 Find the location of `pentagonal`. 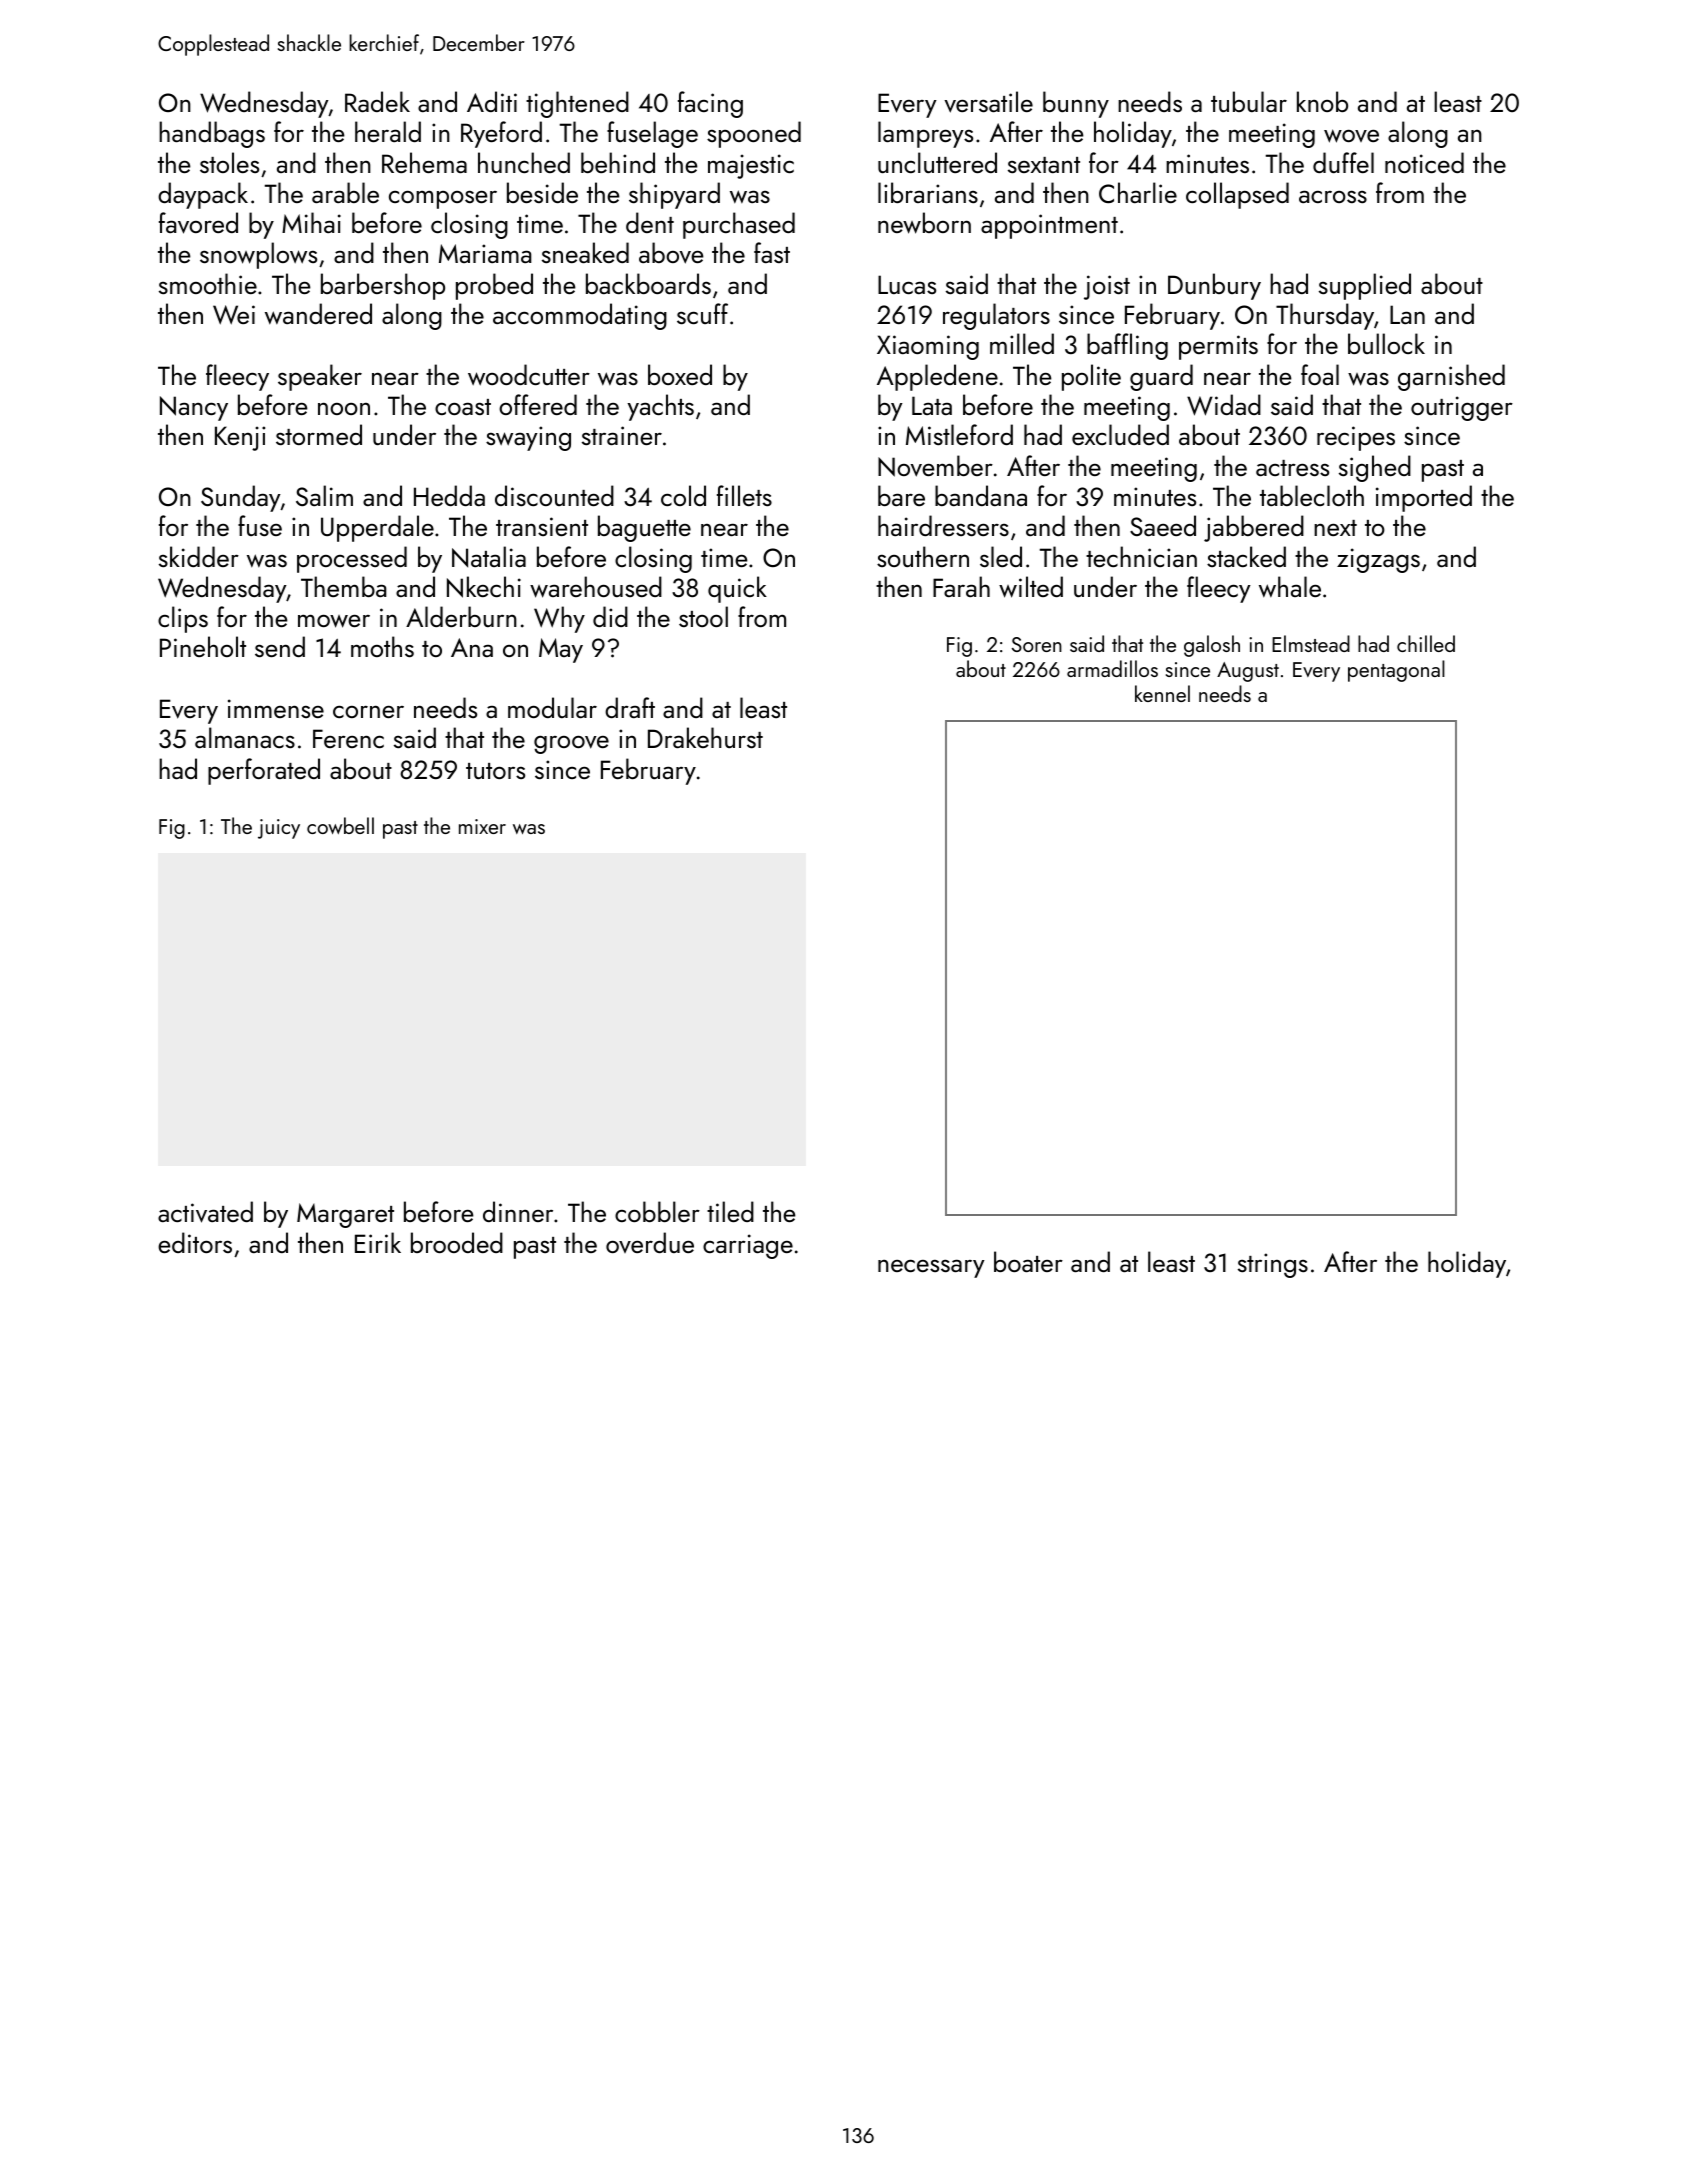

pentagonal is located at coordinates (1396, 671).
